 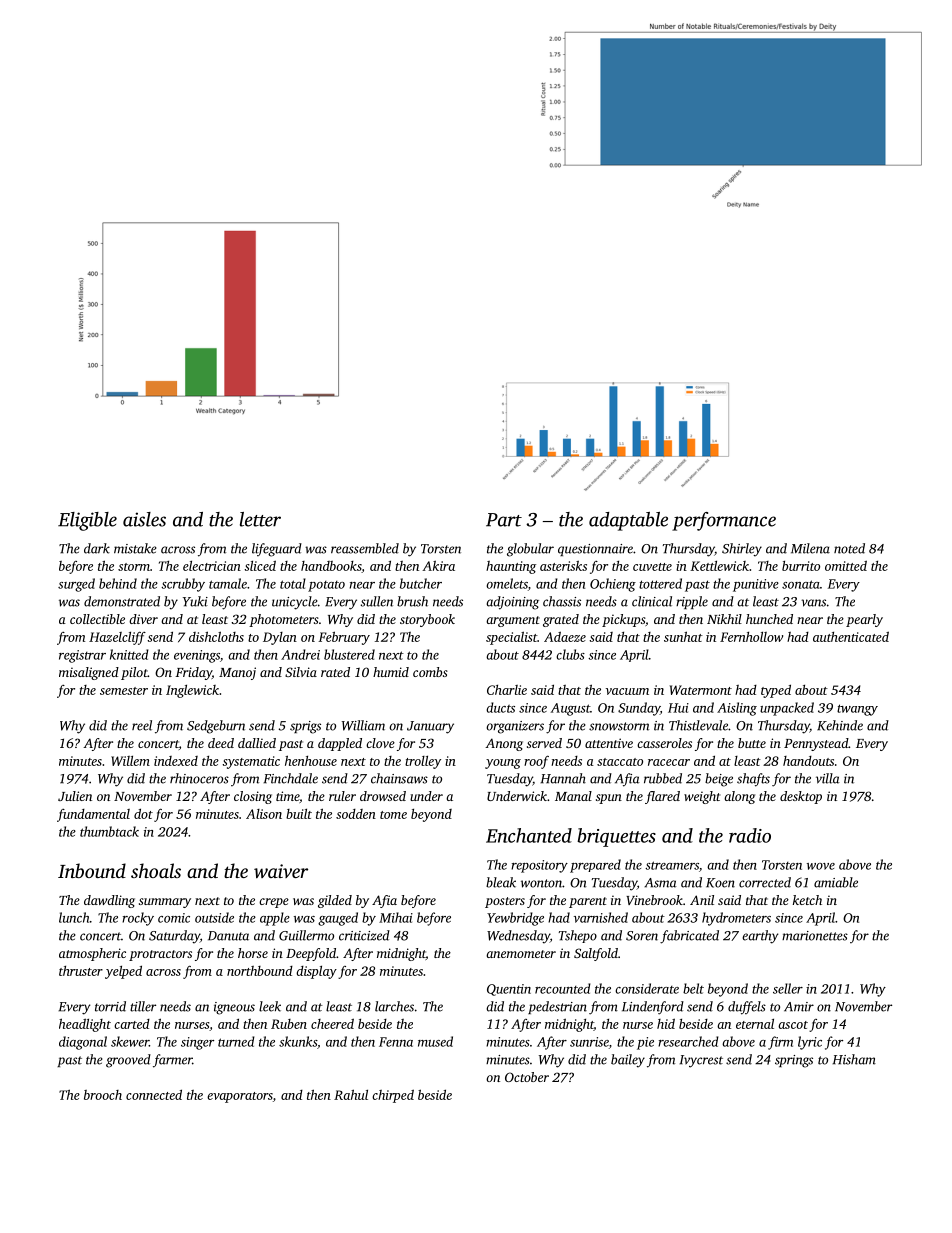 What do you see at coordinates (135, 548) in the document?
I see `mistake` at bounding box center [135, 548].
